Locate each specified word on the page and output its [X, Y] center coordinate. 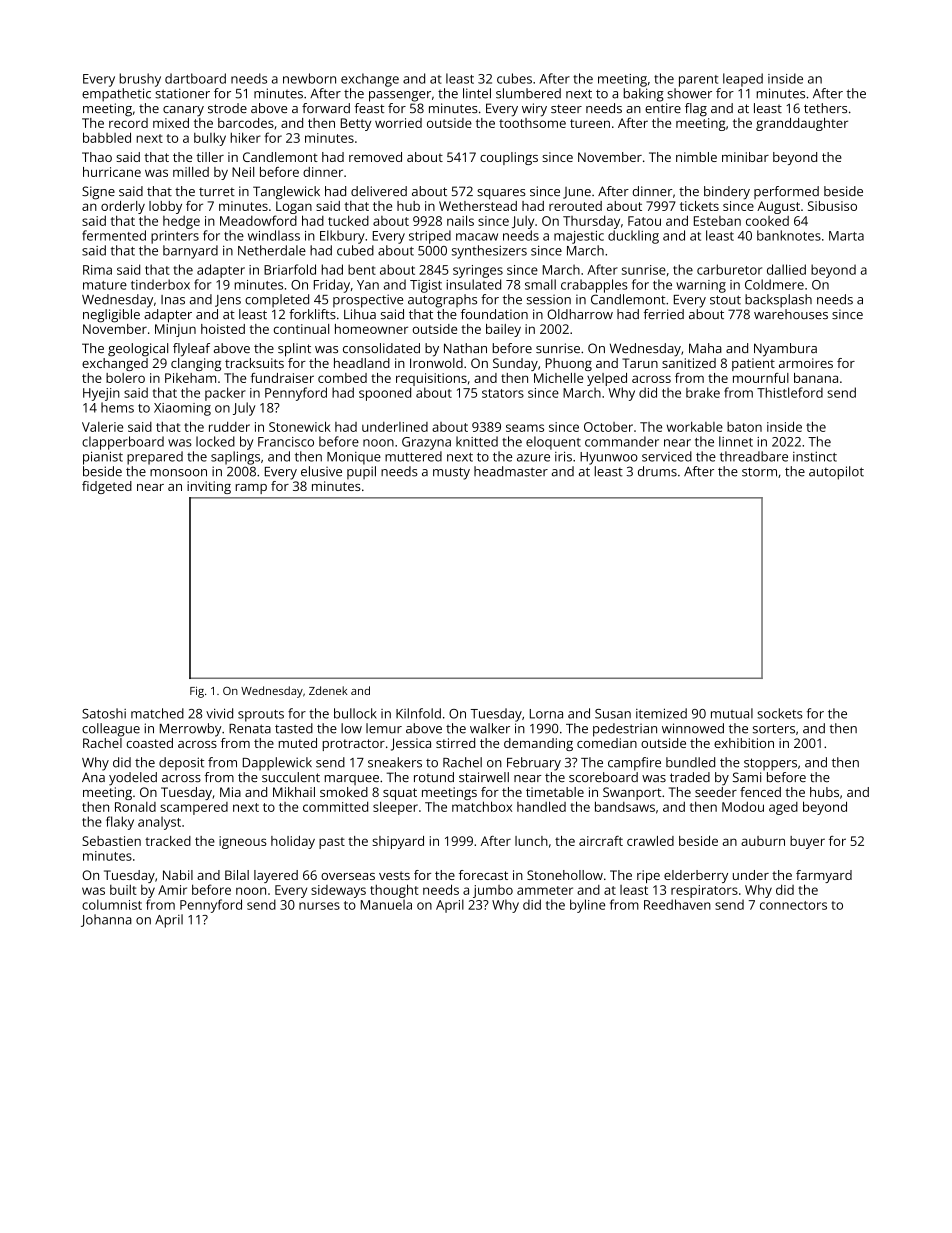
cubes [514, 78]
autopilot [836, 473]
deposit [181, 764]
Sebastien [111, 841]
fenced [760, 792]
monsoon [178, 473]
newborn [309, 78]
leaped [743, 80]
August [778, 207]
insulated [473, 284]
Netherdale [272, 250]
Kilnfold [418, 713]
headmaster [511, 471]
